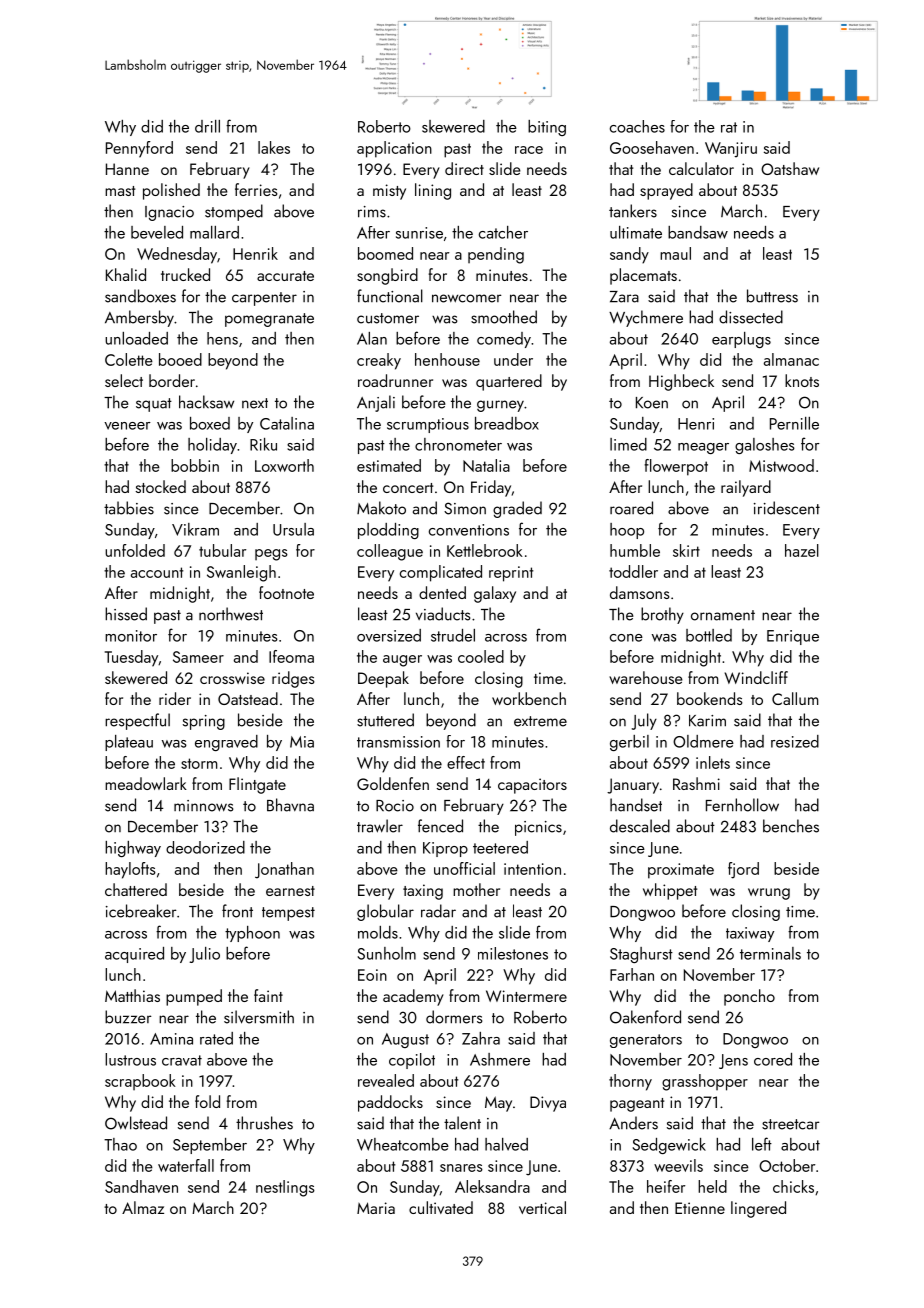 Image resolution: width=924 pixels, height=1308 pixels. What do you see at coordinates (547, 128) in the page?
I see `biting` at bounding box center [547, 128].
